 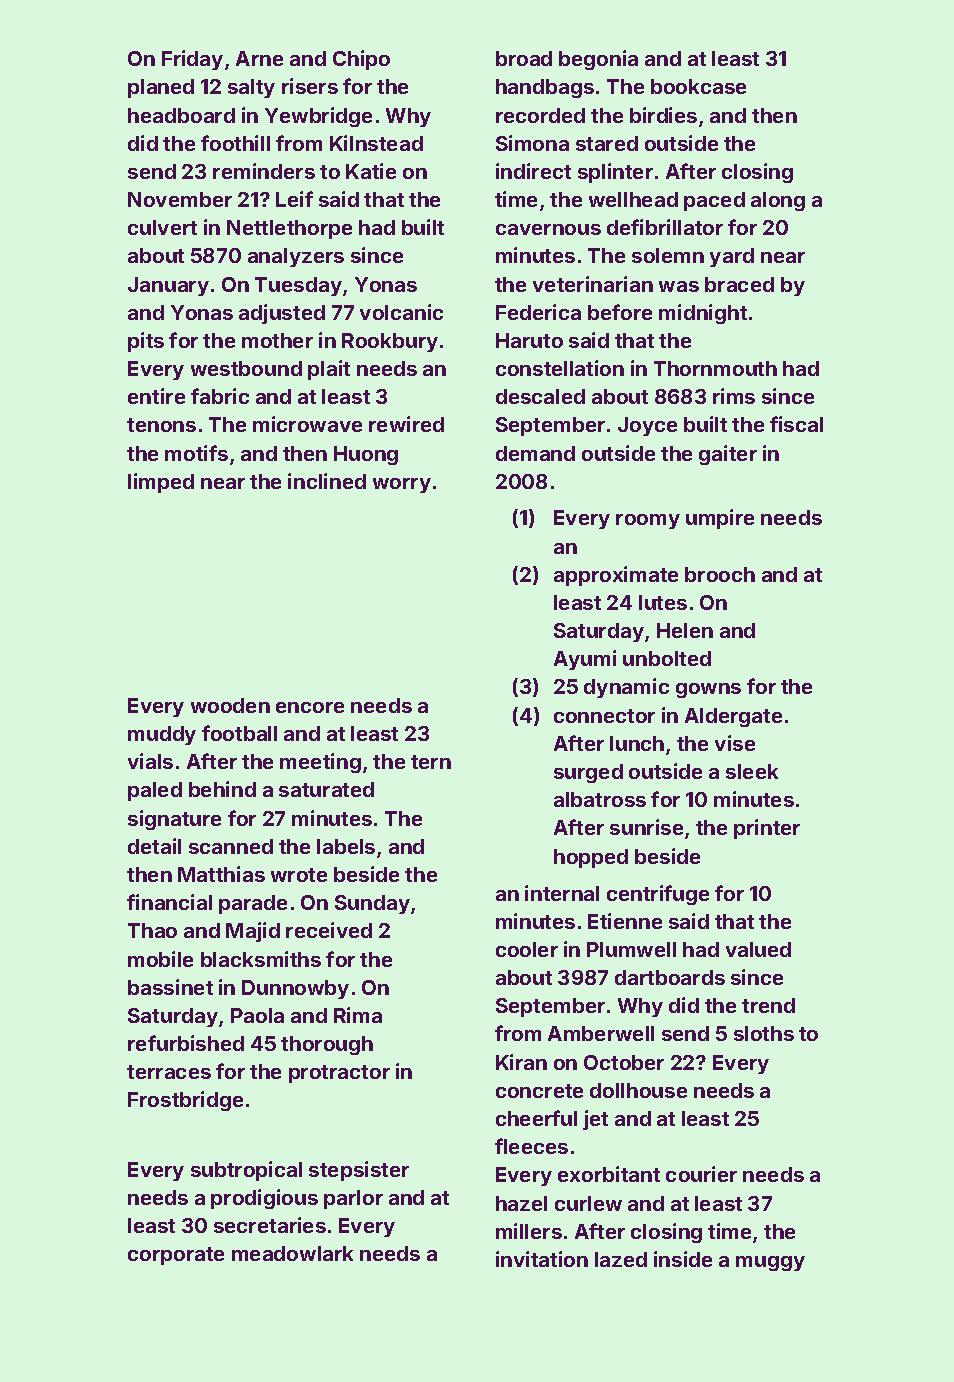 I want to click on limped, so click(x=161, y=483).
